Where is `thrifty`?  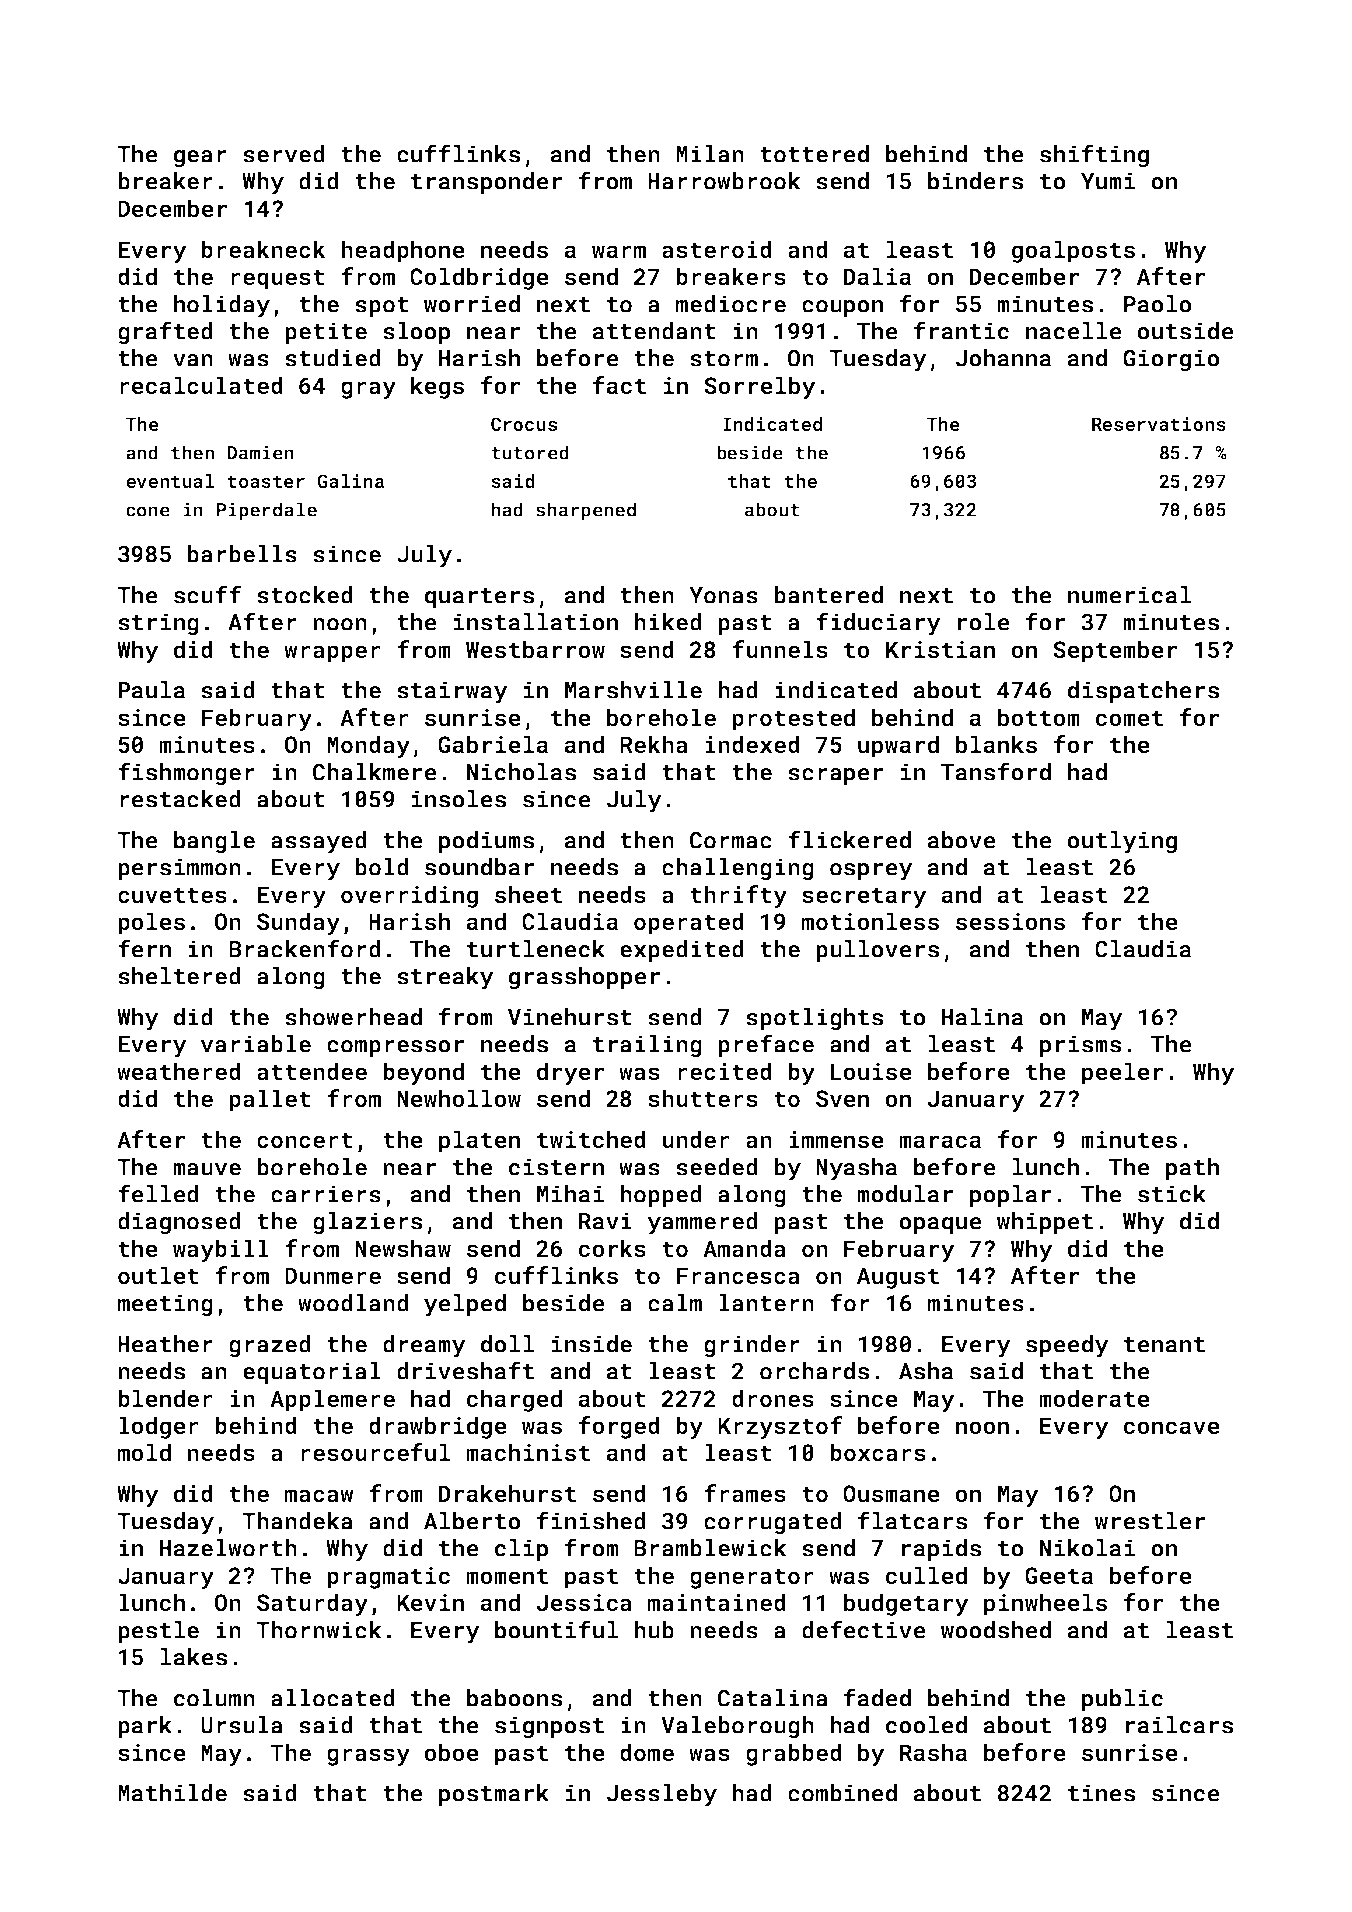 thrifty is located at coordinates (738, 896).
